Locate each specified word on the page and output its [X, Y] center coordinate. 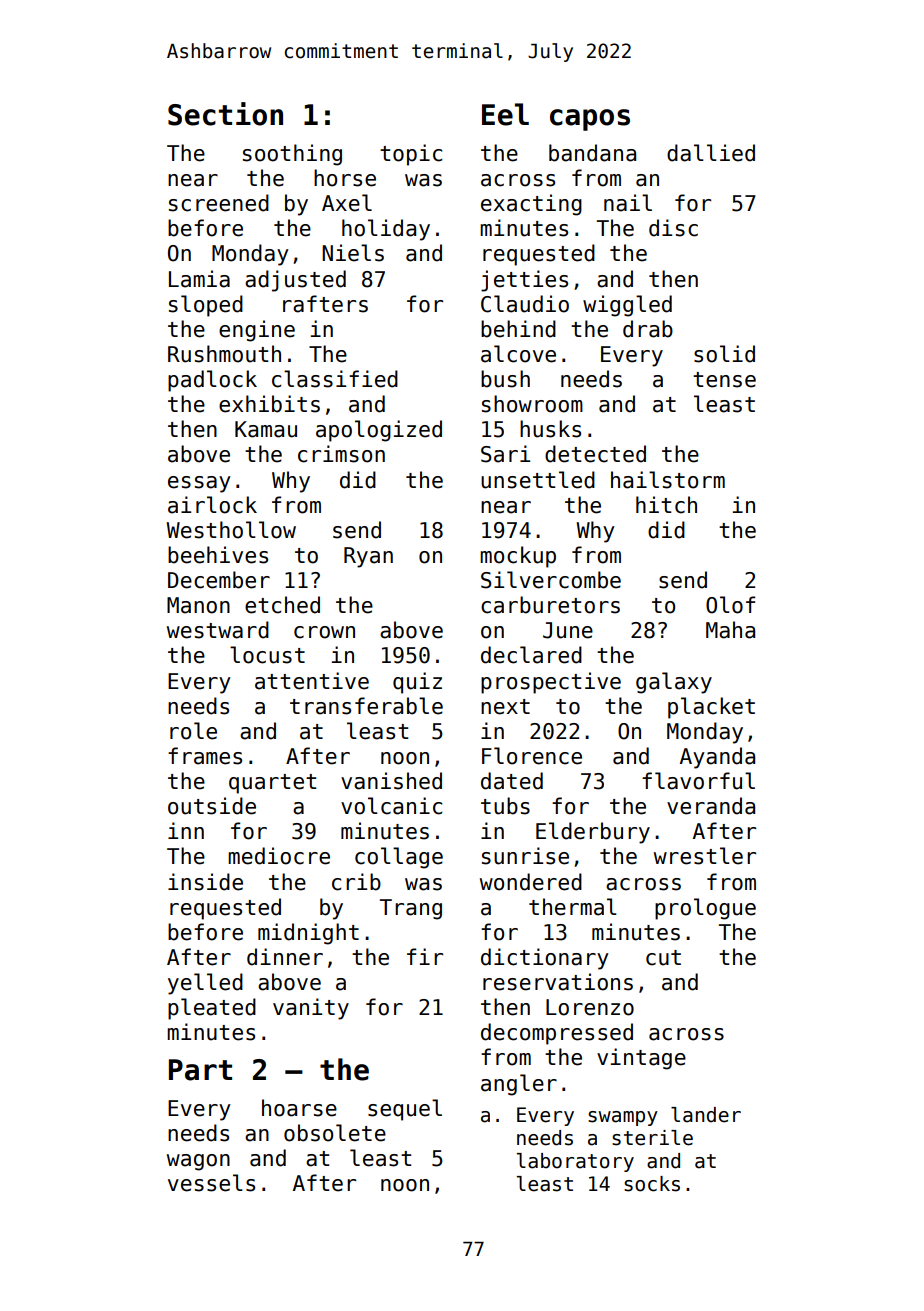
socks [652, 1184]
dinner [285, 957]
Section [225, 114]
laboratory [575, 1162]
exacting [531, 205]
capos [590, 120]
